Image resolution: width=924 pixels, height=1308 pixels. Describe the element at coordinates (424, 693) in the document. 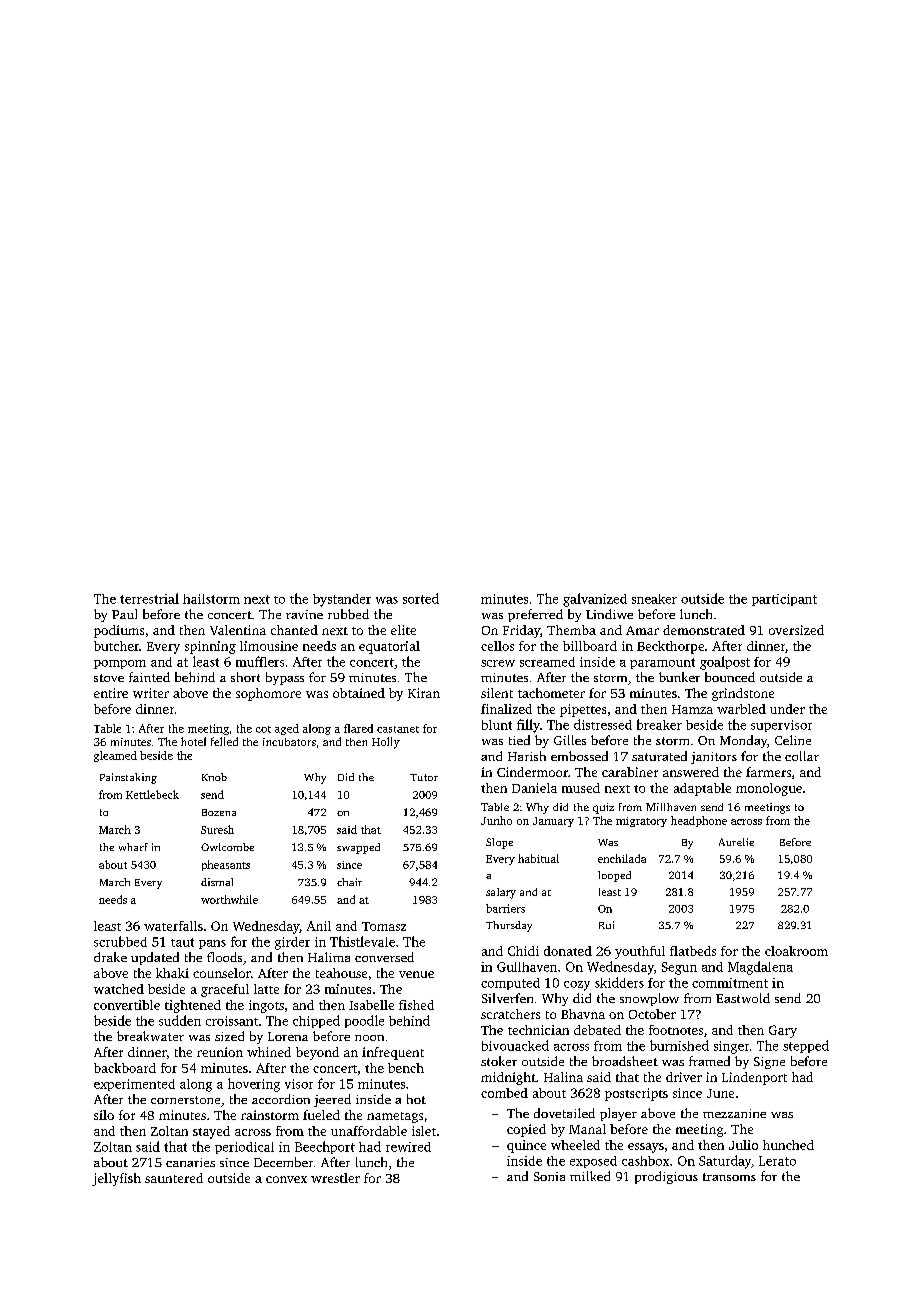

I see `Kiran` at that location.
